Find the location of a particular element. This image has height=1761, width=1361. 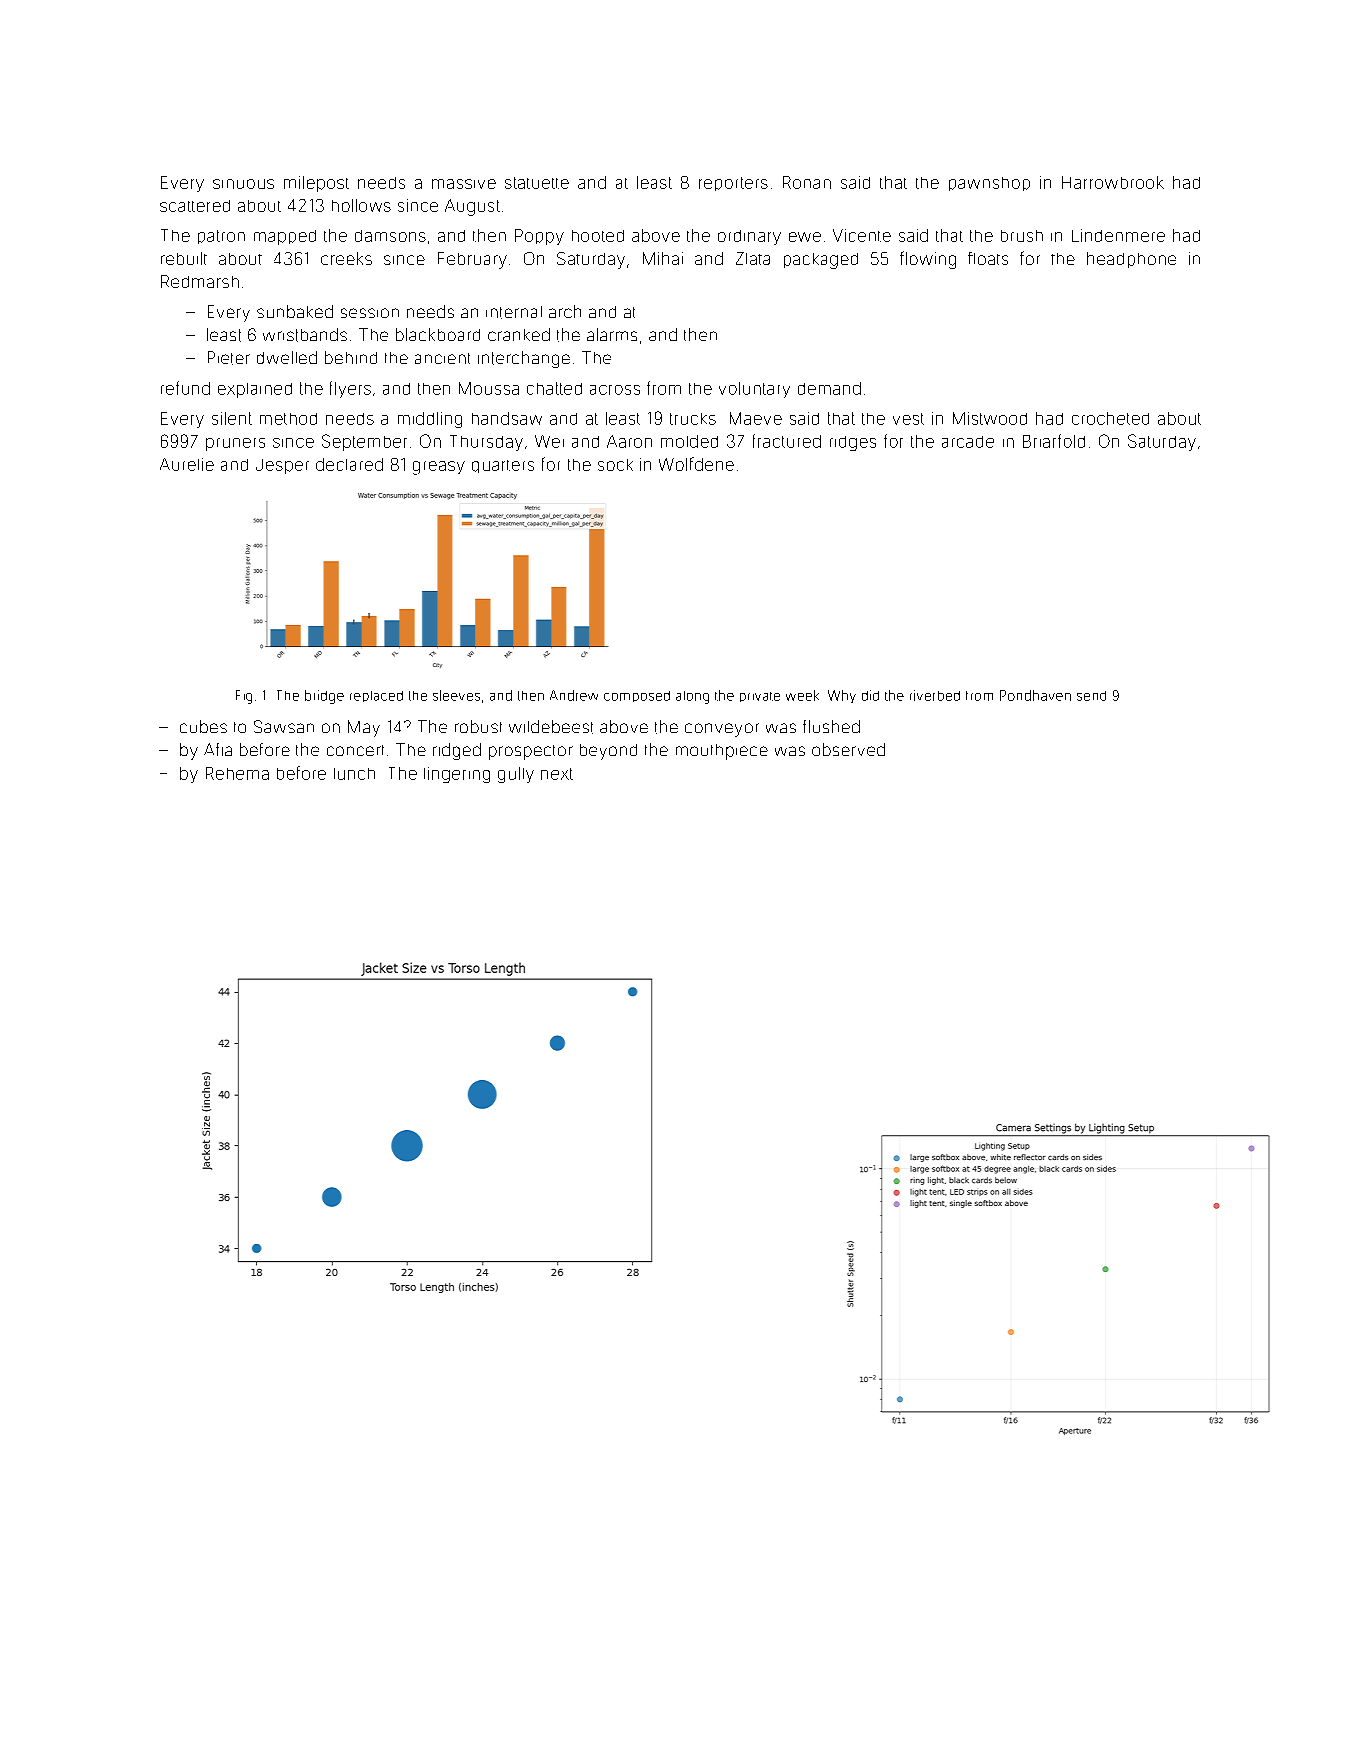

Ronan is located at coordinates (807, 182).
